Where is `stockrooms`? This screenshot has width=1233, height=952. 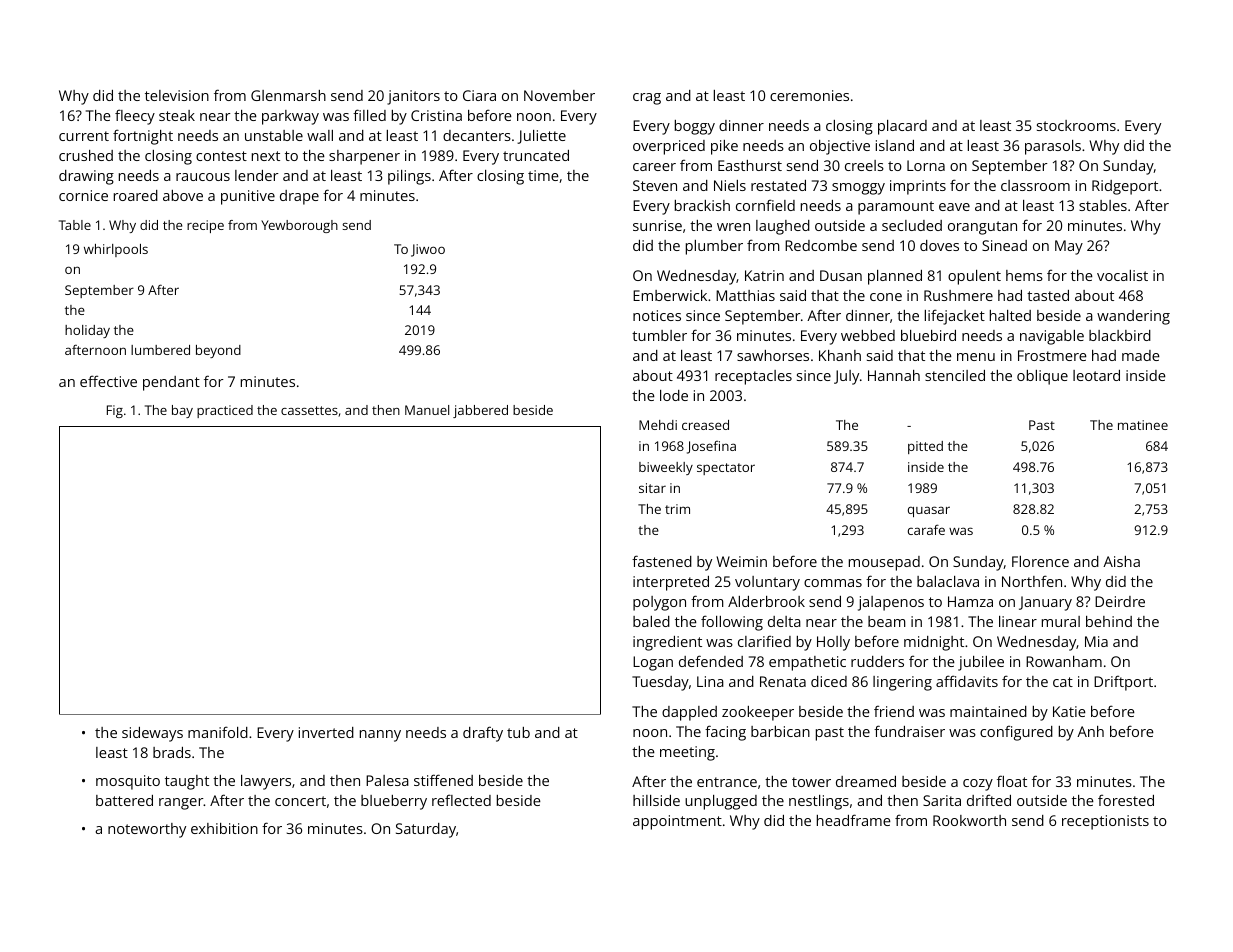 stockrooms is located at coordinates (1076, 125).
